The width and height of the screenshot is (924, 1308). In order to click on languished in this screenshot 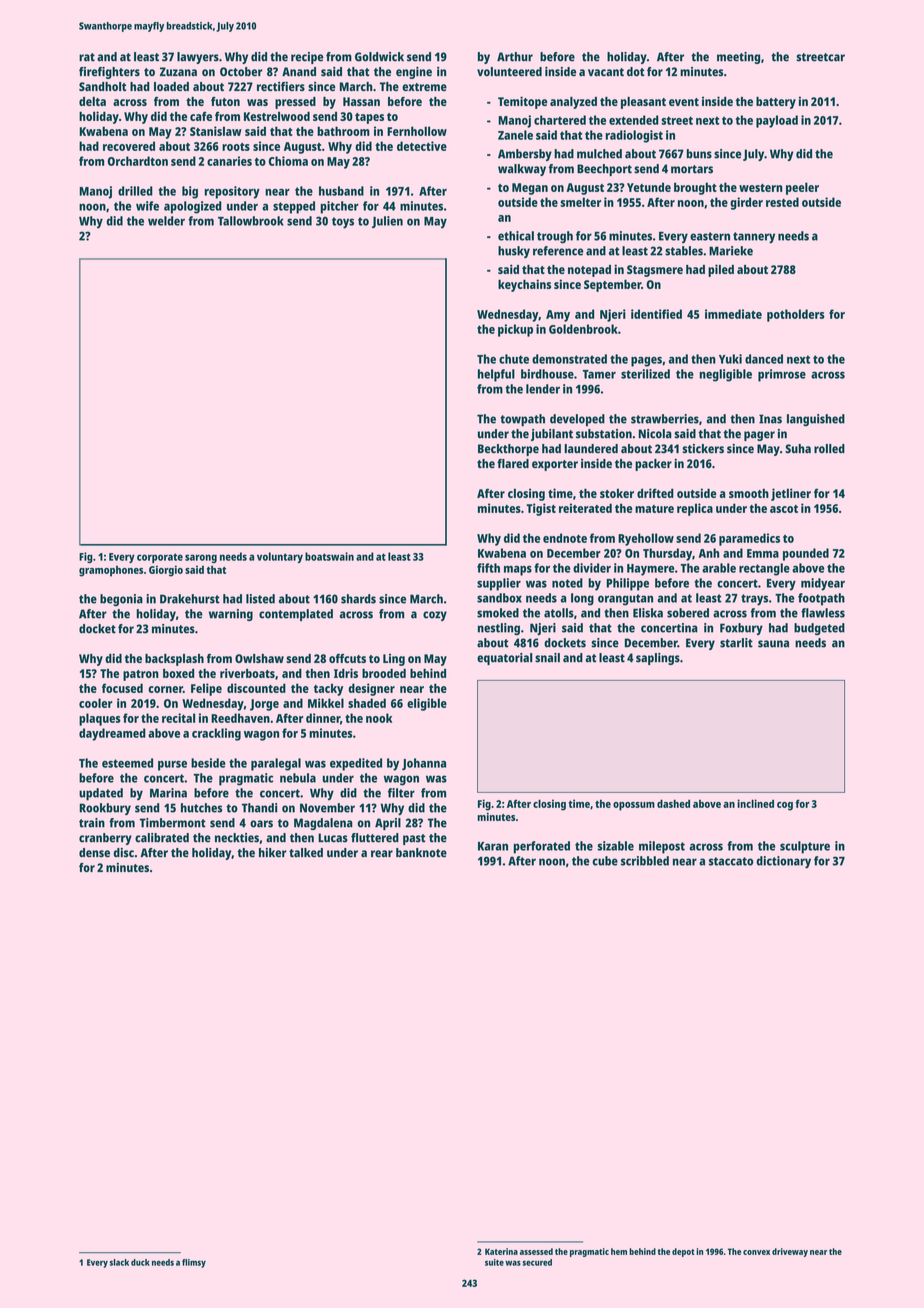, I will do `click(816, 420)`.
